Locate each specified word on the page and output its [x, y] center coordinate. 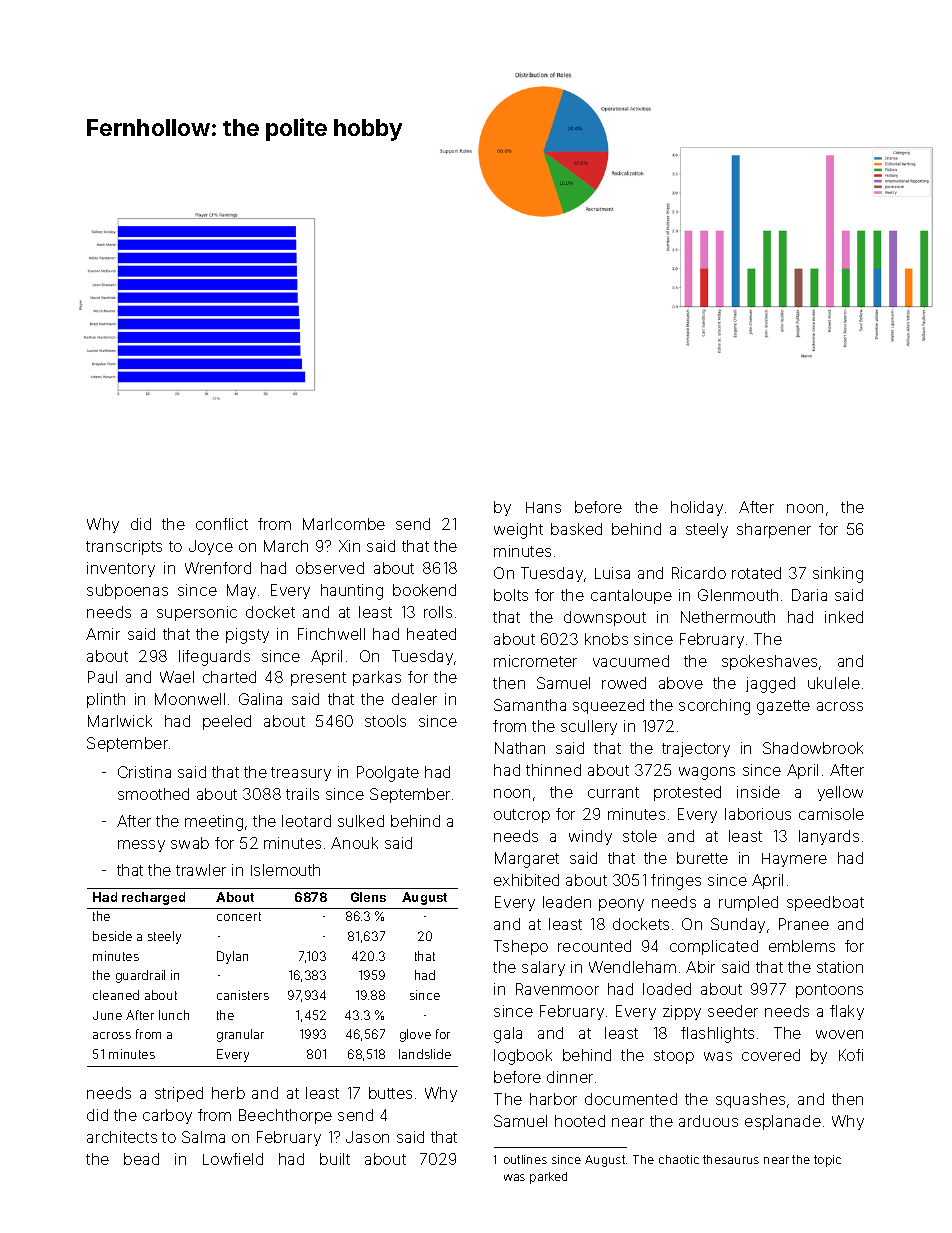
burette [702, 858]
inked [844, 617]
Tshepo [521, 947]
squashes [750, 1100]
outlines [525, 1159]
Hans [543, 507]
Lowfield [233, 1159]
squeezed [608, 706]
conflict [222, 524]
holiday [697, 508]
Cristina [144, 772]
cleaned [116, 995]
